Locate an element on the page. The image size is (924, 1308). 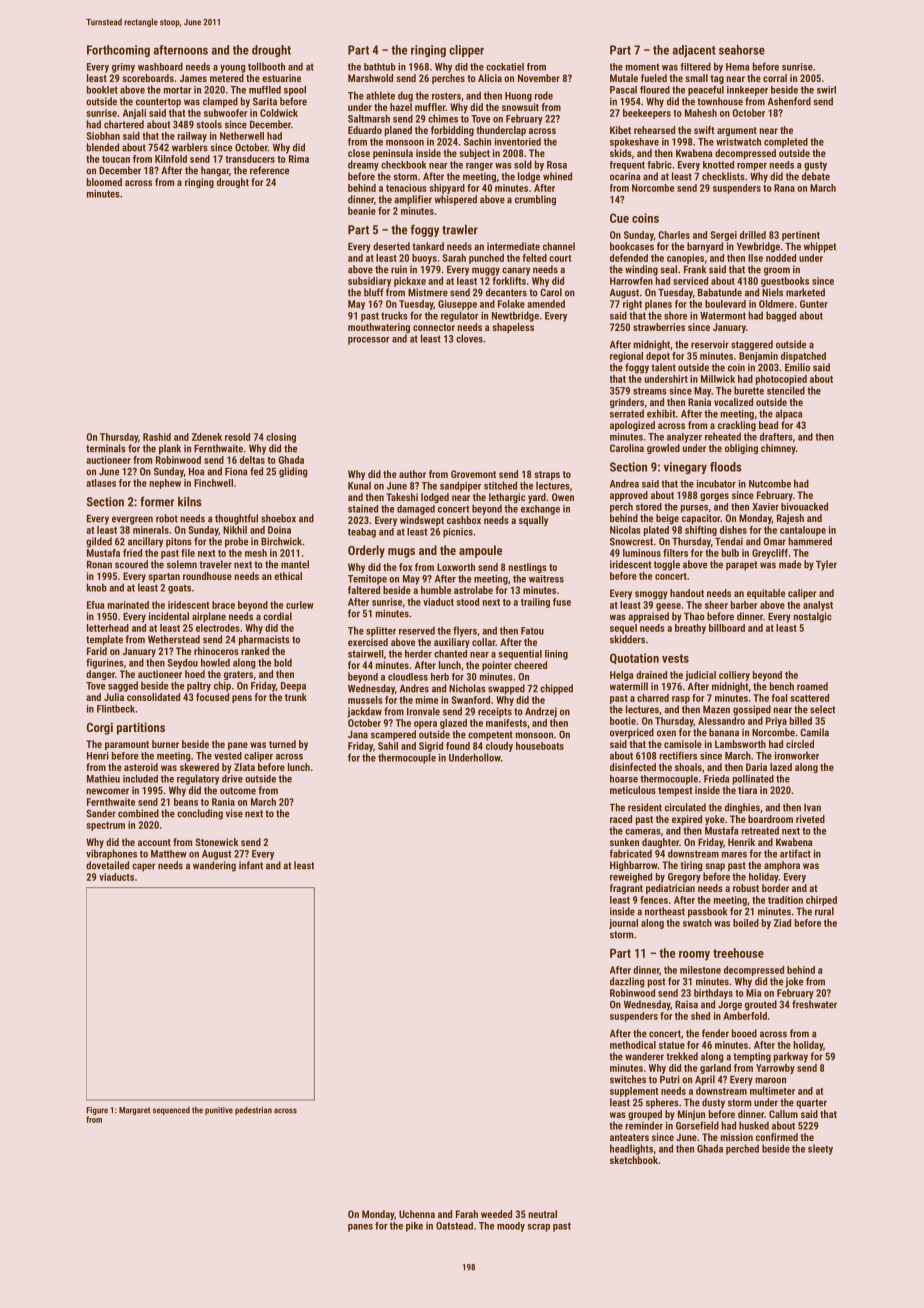
ocarina is located at coordinates (625, 176).
